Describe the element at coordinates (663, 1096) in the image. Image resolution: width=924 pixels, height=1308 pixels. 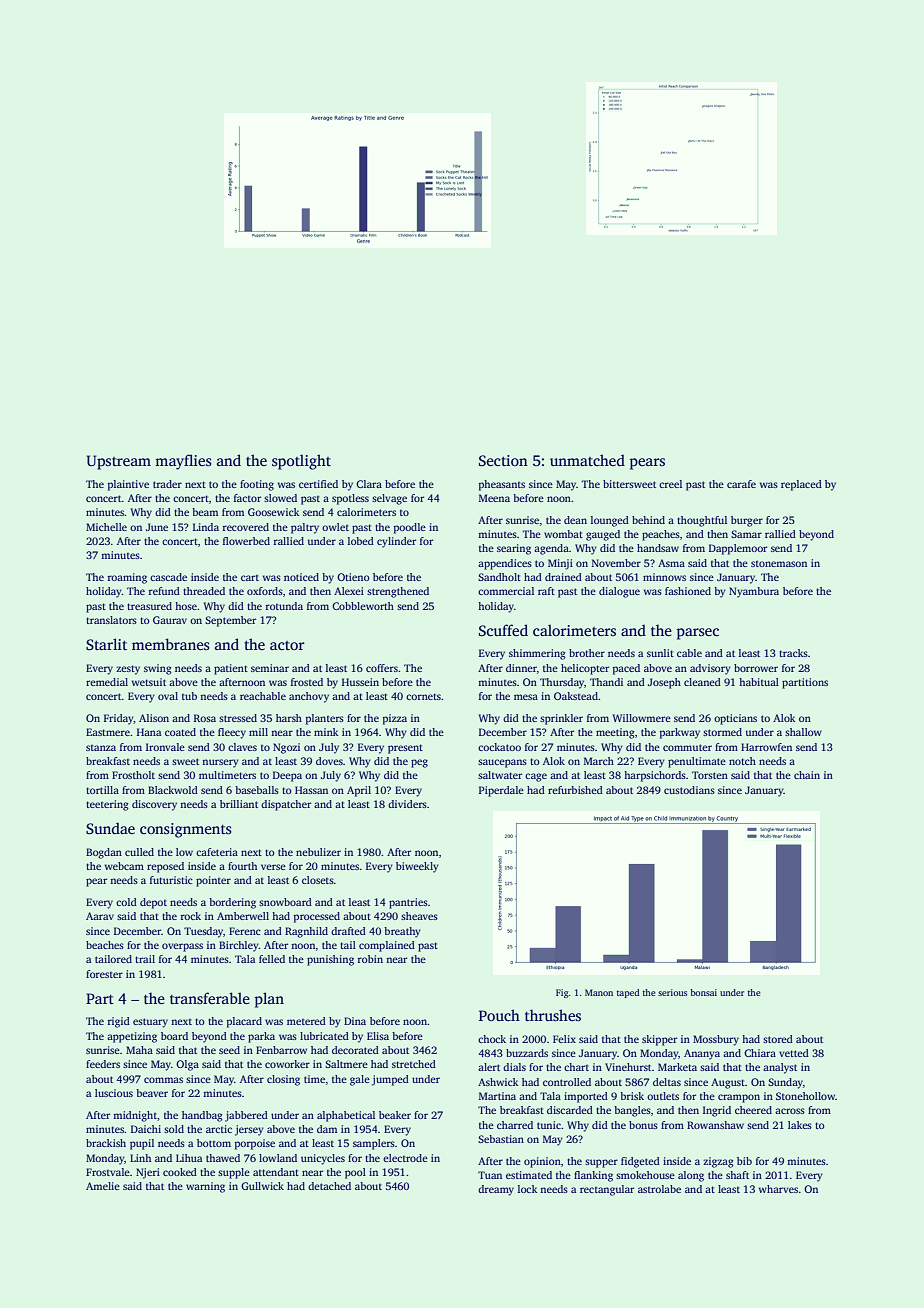
I see `outlets` at that location.
